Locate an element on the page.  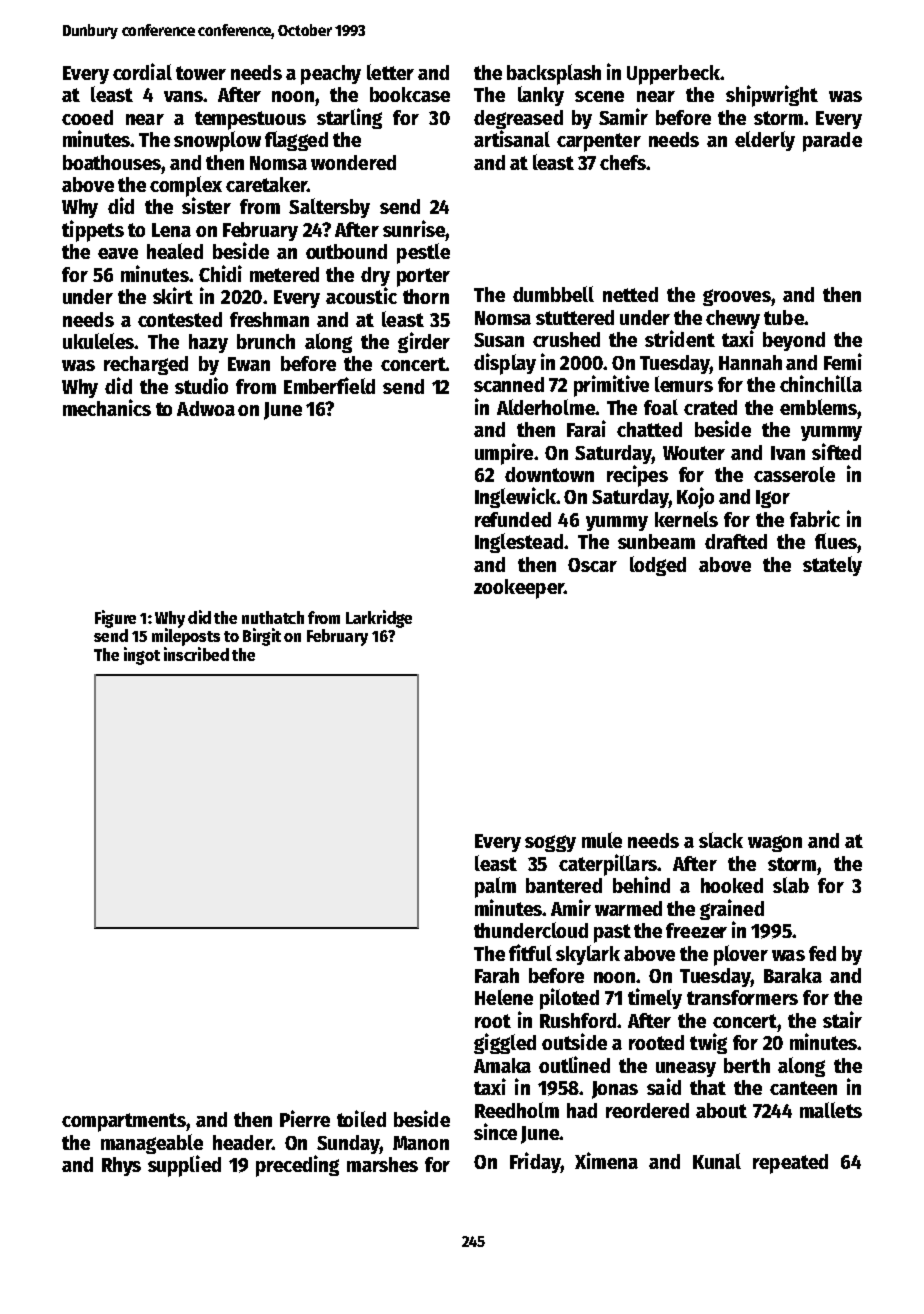
wagon is located at coordinates (775, 843).
